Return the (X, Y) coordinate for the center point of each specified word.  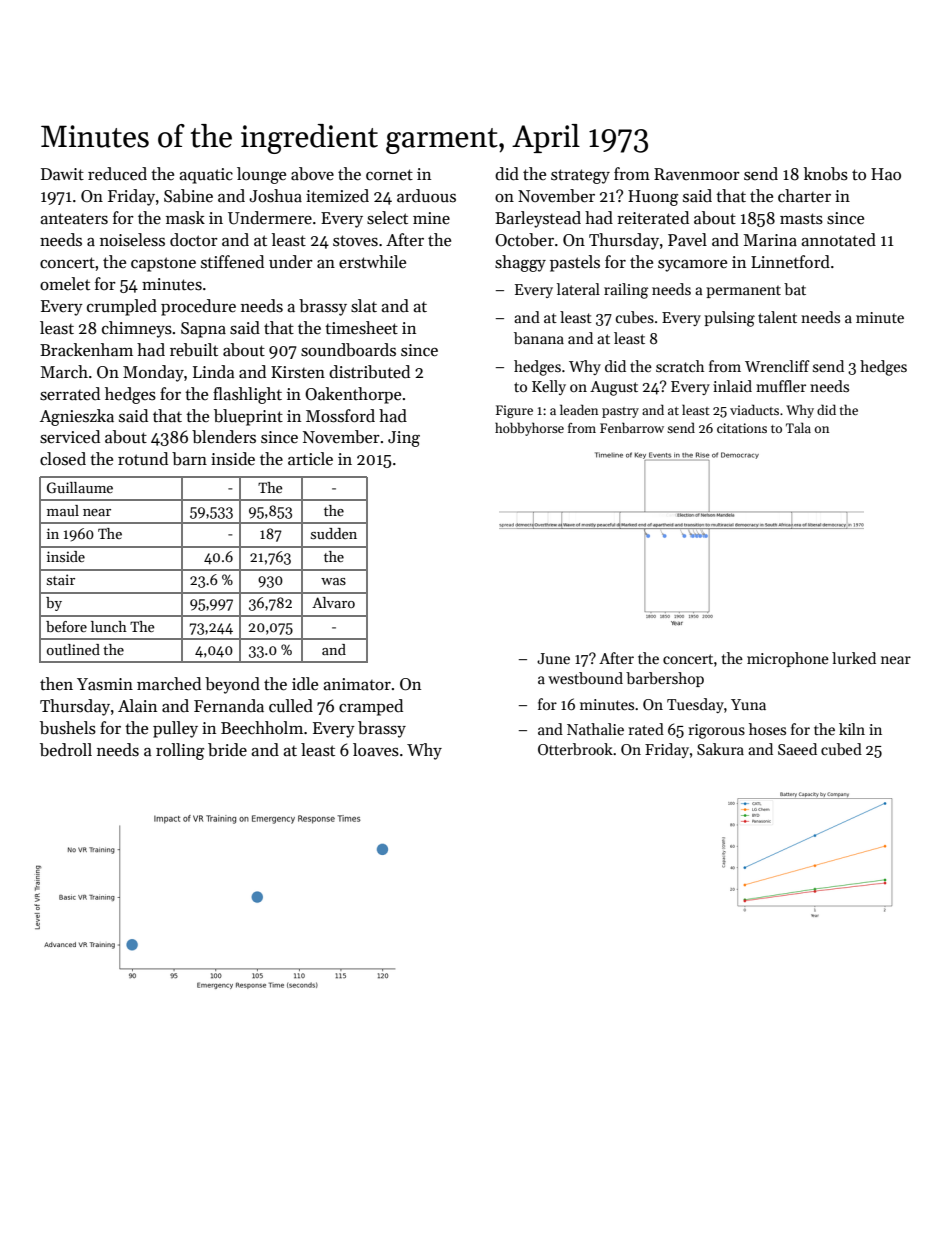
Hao (886, 174)
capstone (163, 264)
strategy (580, 176)
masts (801, 219)
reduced (117, 173)
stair (61, 579)
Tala (798, 427)
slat (364, 306)
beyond (232, 685)
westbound (585, 678)
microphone (788, 659)
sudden (334, 533)
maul (63, 510)
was (333, 581)
